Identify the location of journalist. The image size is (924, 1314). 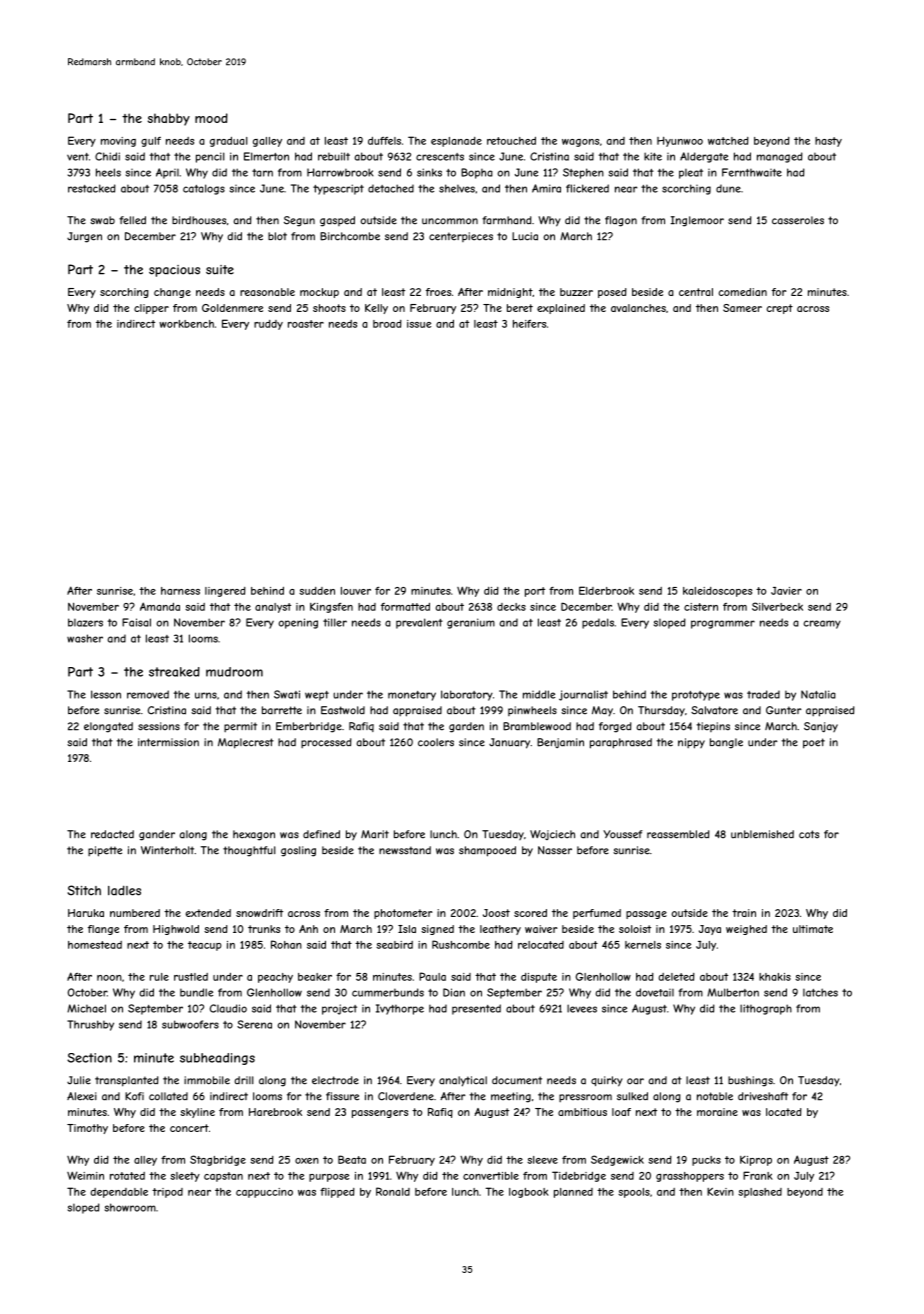
(583, 695).
